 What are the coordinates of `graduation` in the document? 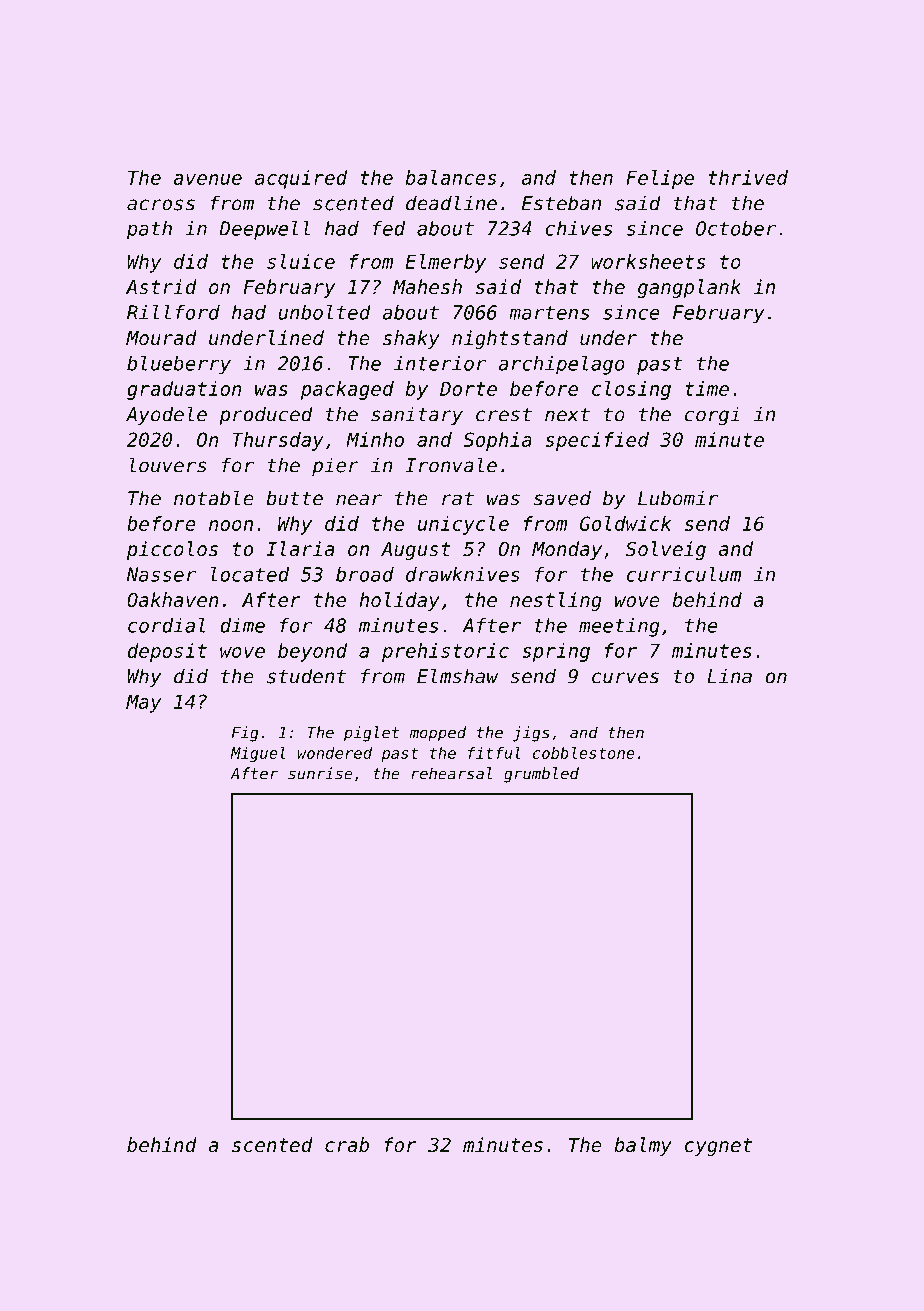 It's located at (184, 390).
